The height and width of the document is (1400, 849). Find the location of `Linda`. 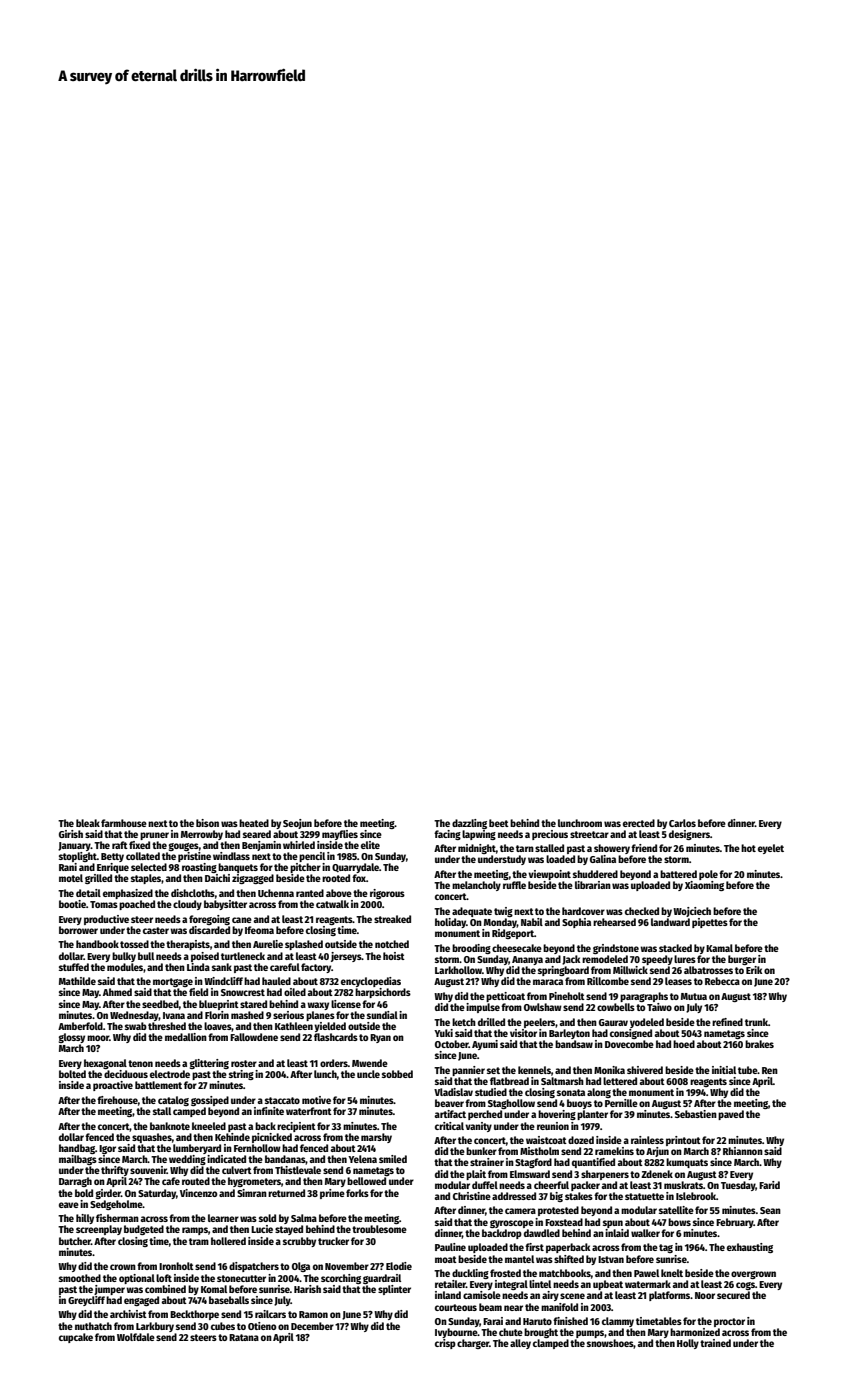

Linda is located at coordinates (198, 967).
